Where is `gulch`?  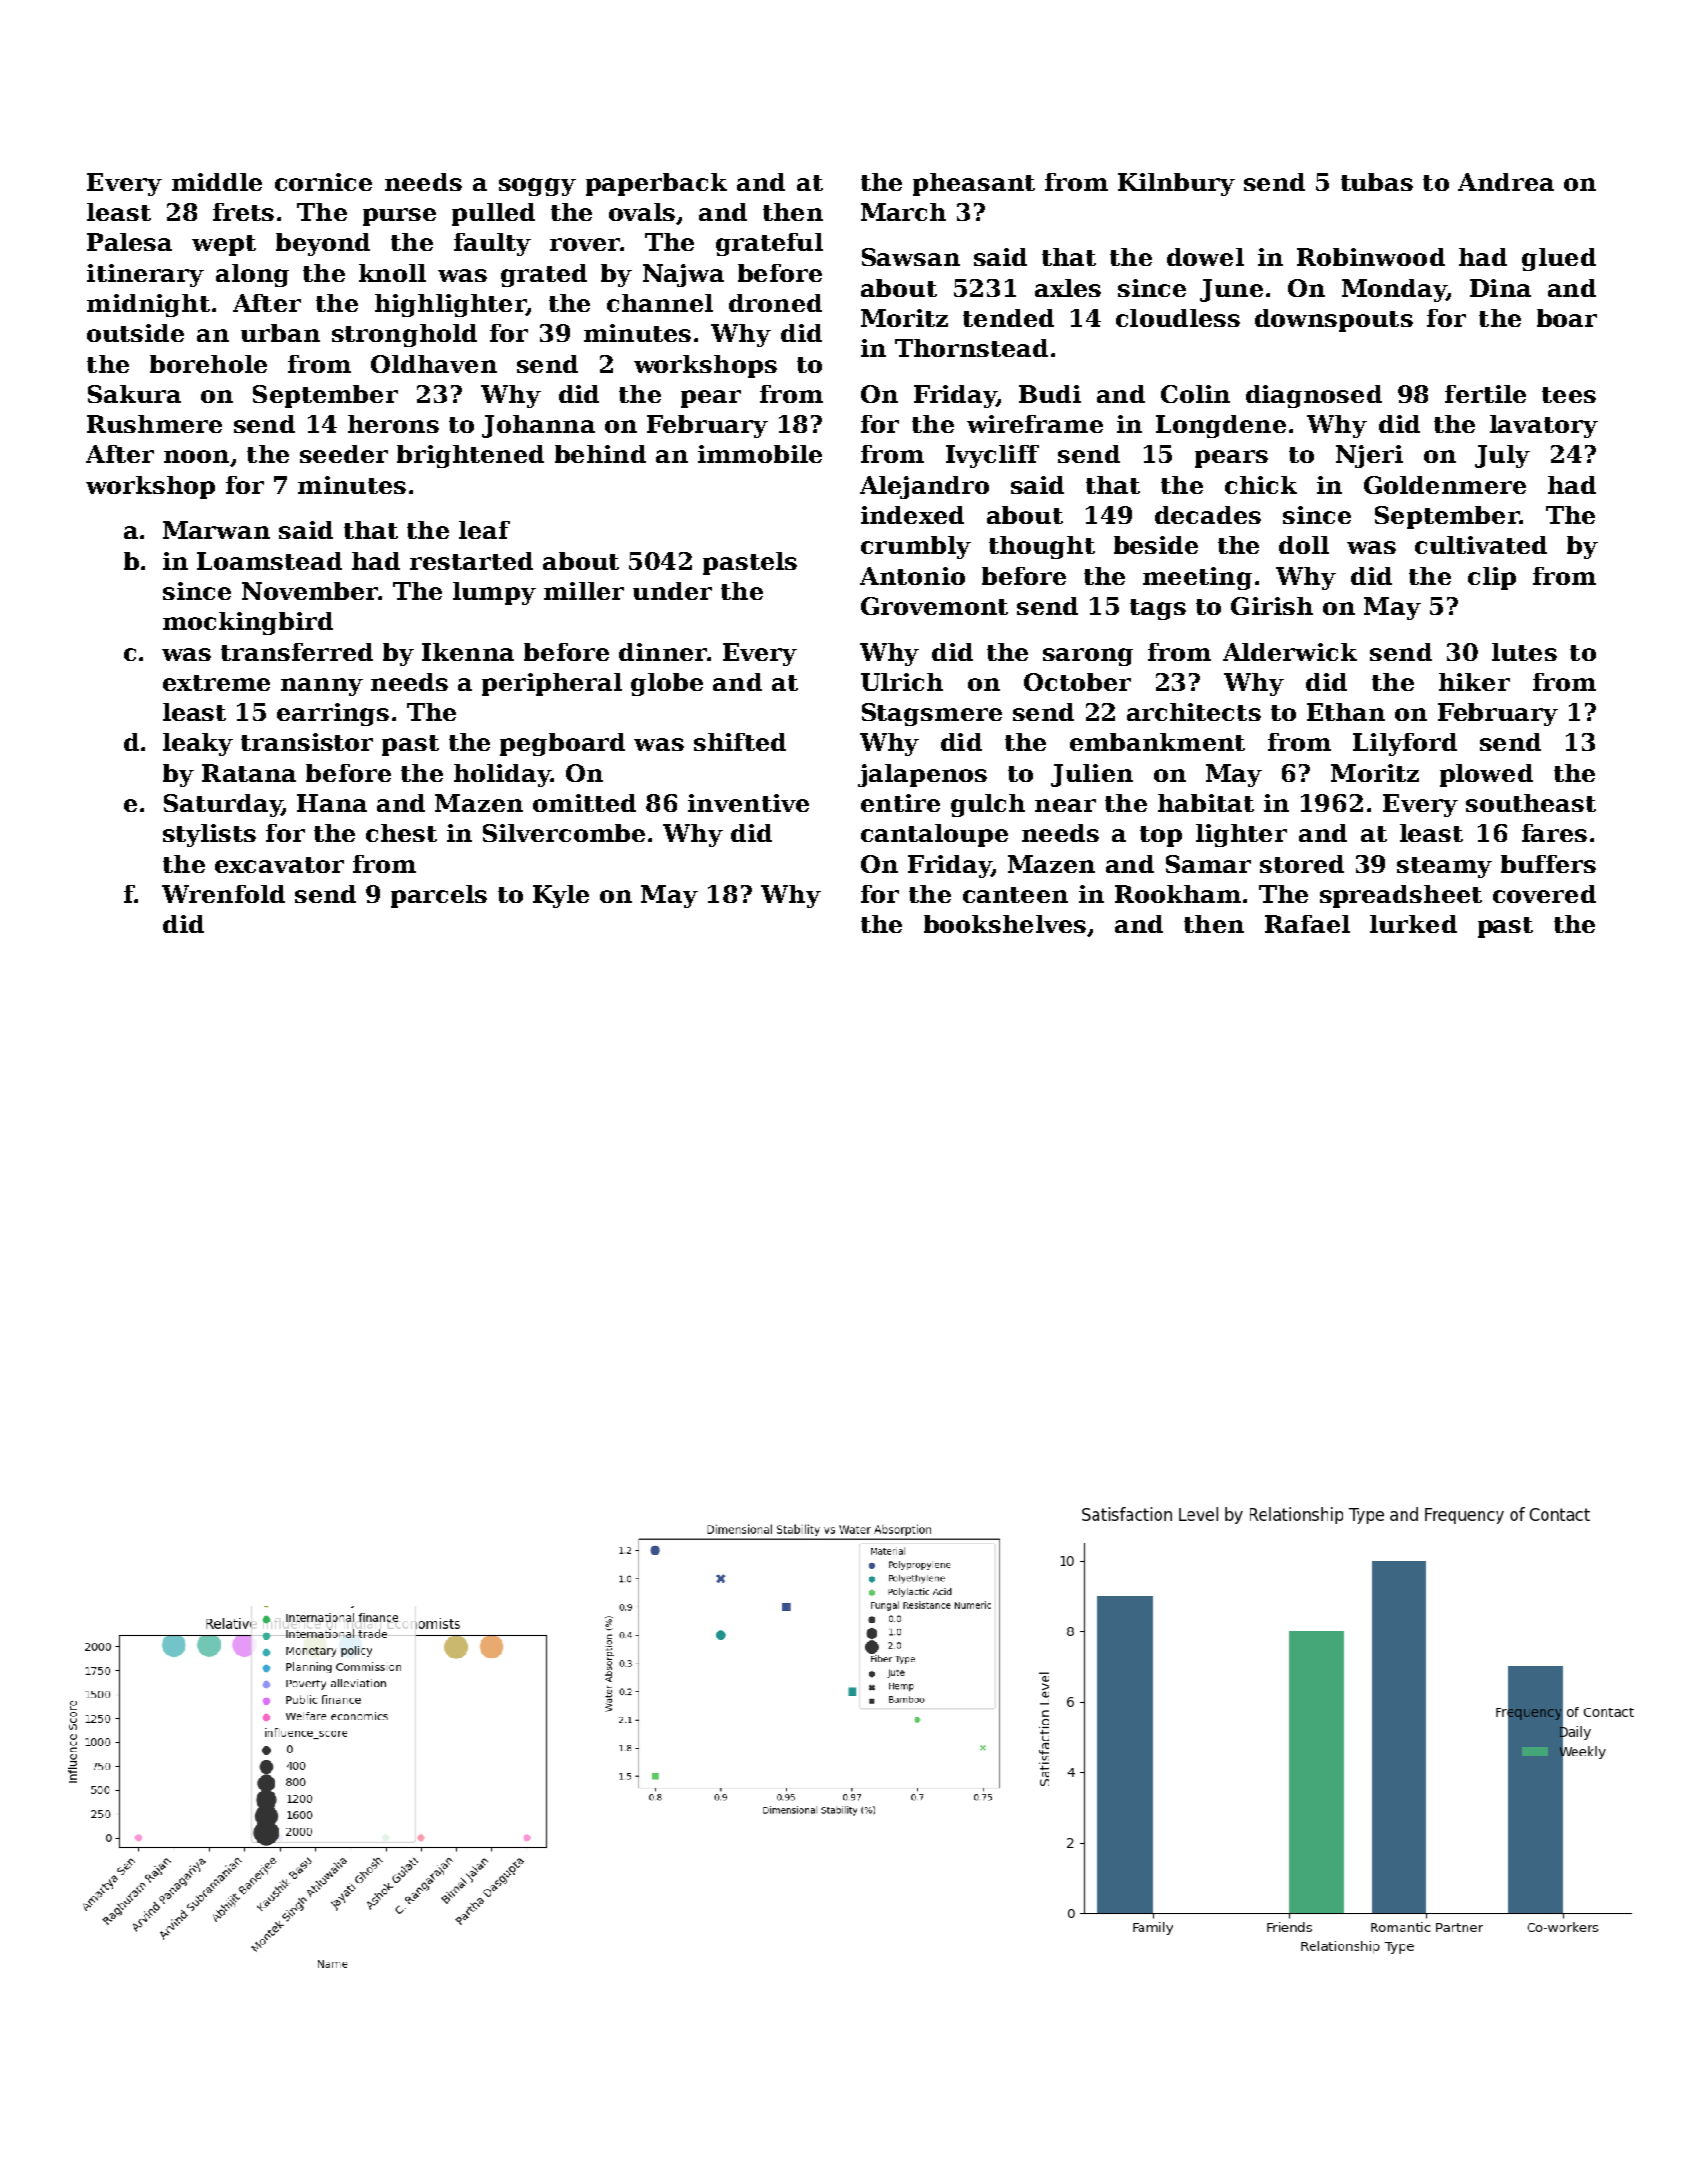 gulch is located at coordinates (988, 805).
